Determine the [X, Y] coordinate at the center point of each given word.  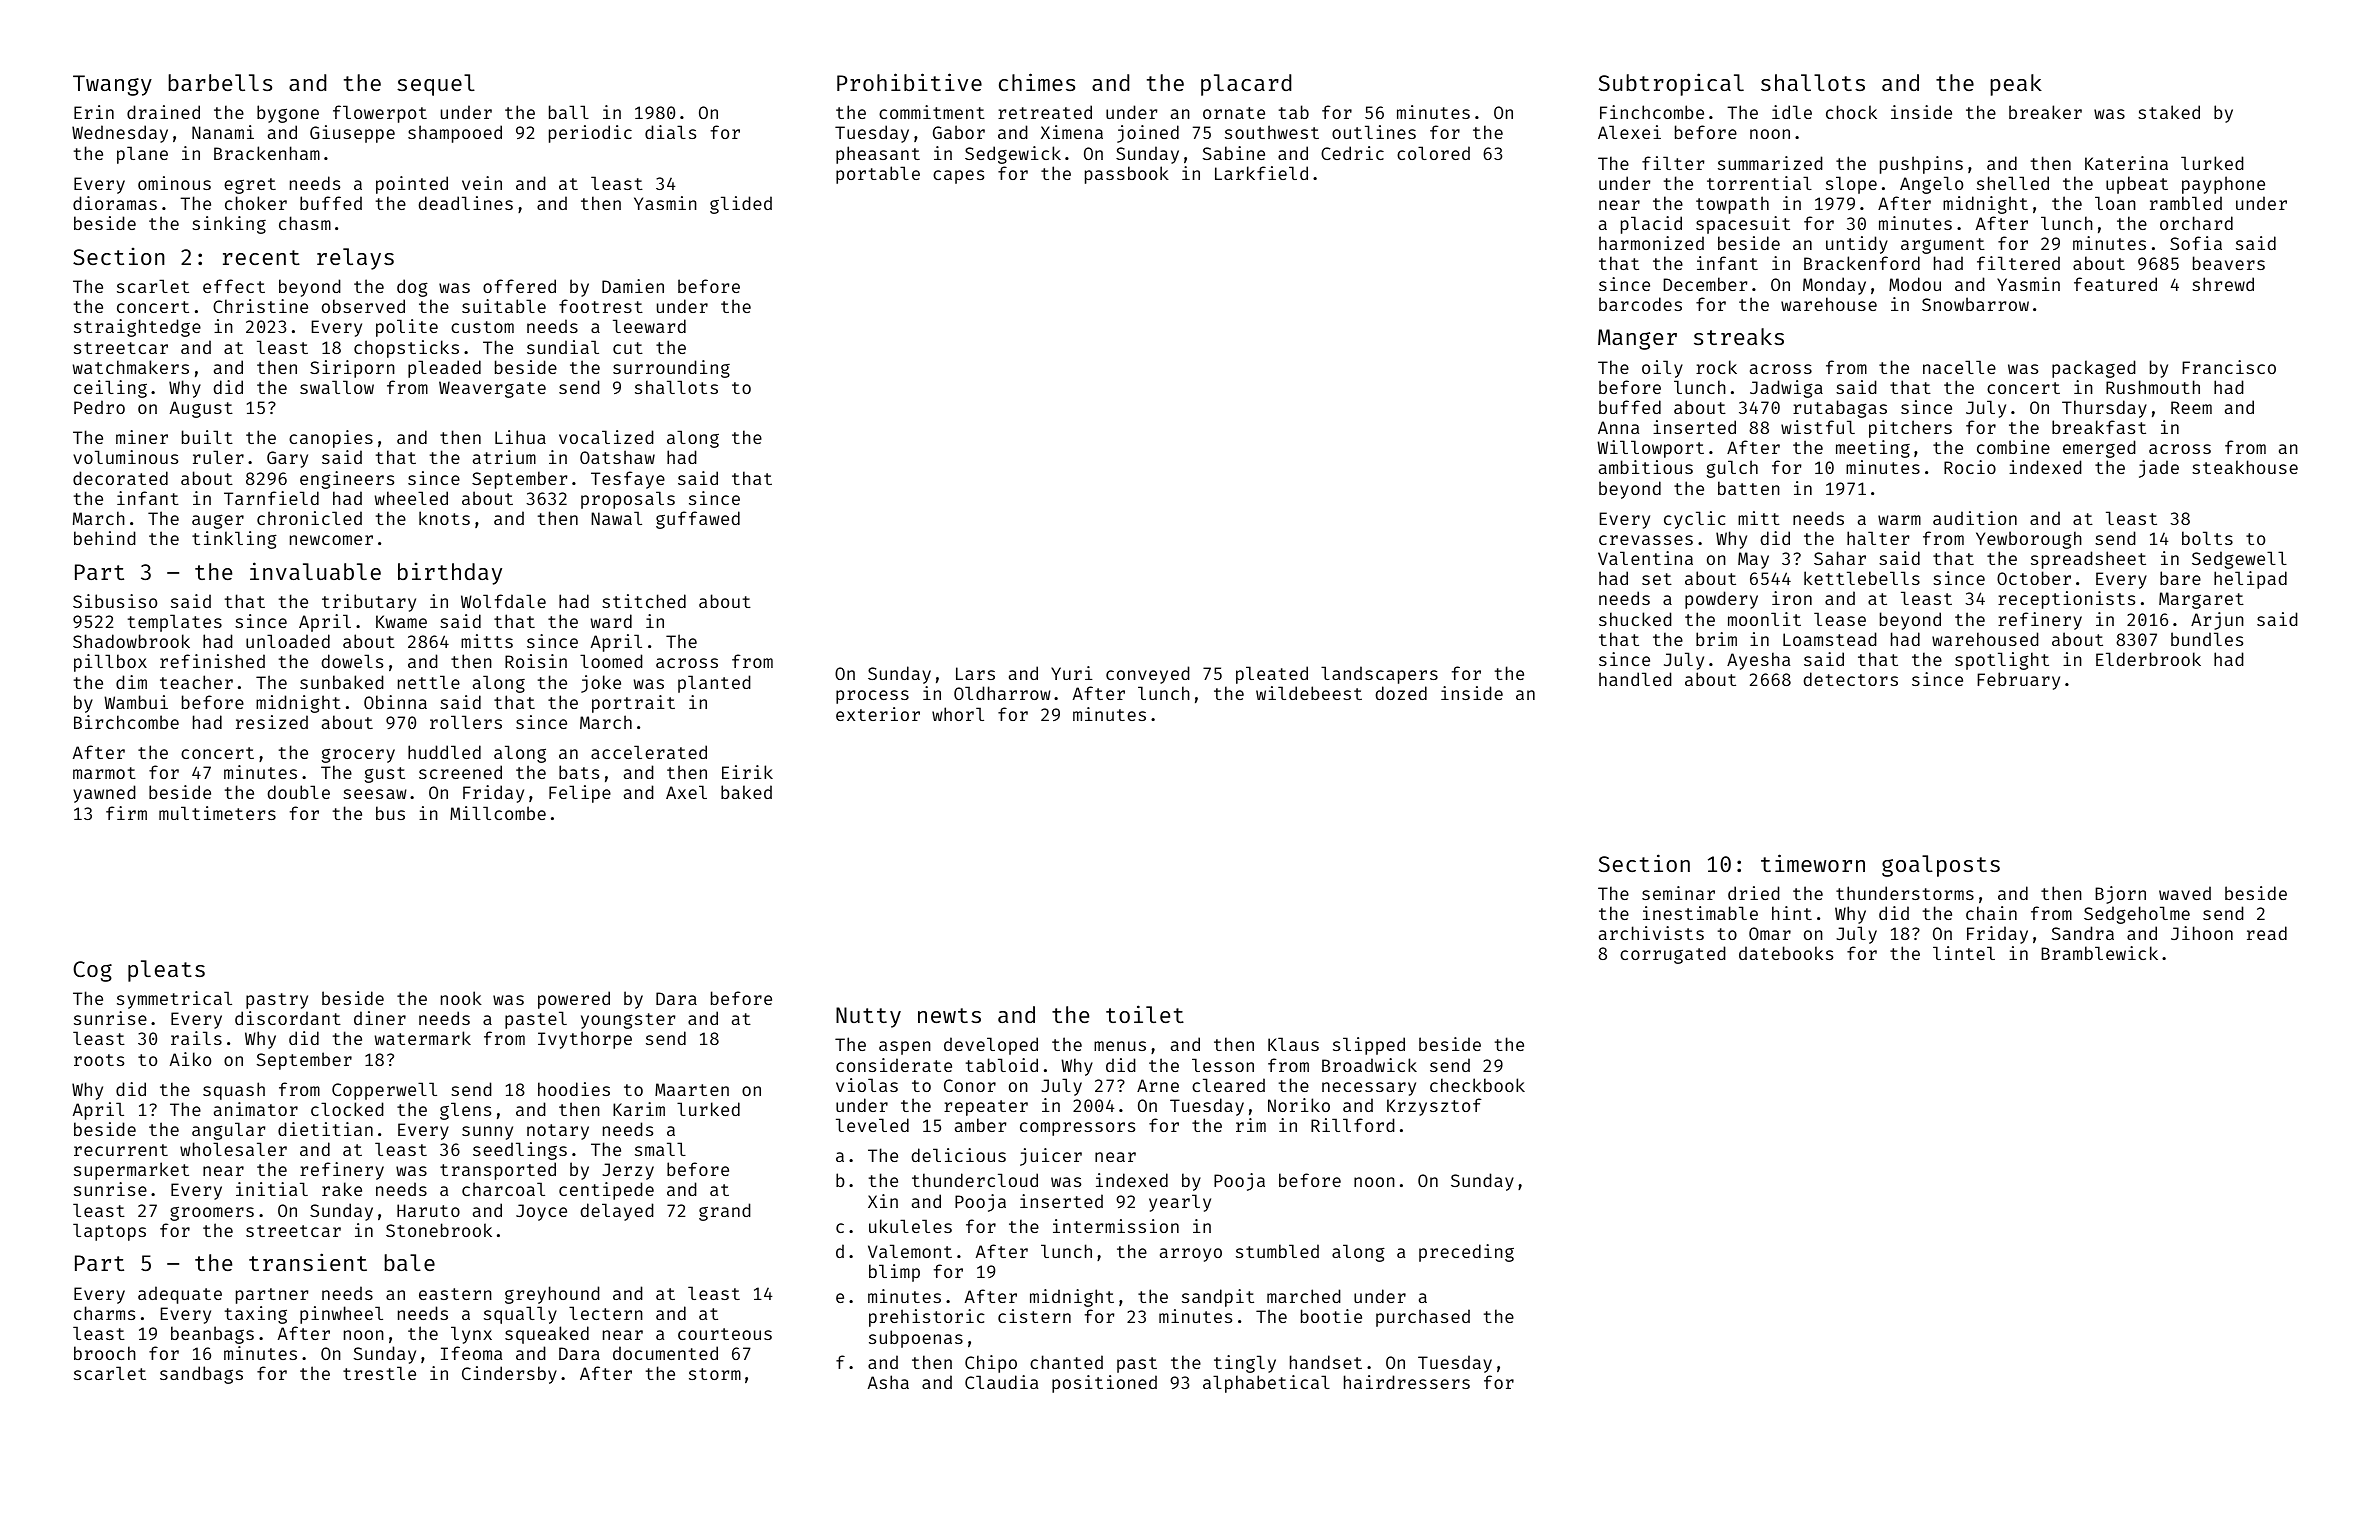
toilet [1145, 1014]
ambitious [1646, 467]
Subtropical [1671, 84]
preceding [1466, 1253]
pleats [166, 971]
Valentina [1645, 558]
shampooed [455, 134]
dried [1754, 893]
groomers [212, 1213]
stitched [644, 601]
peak [2016, 85]
